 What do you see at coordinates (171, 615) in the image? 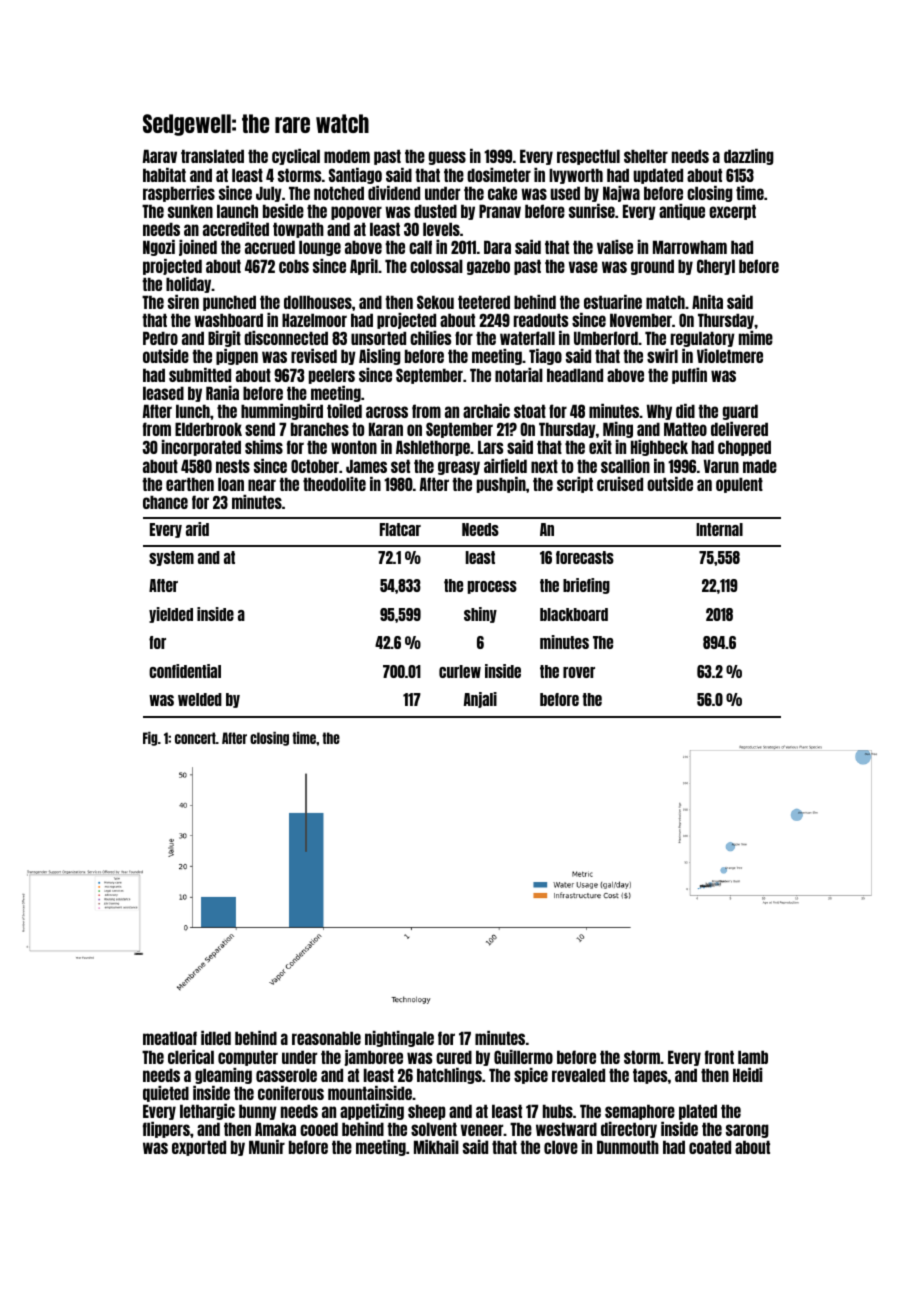
I see `yielded` at bounding box center [171, 615].
